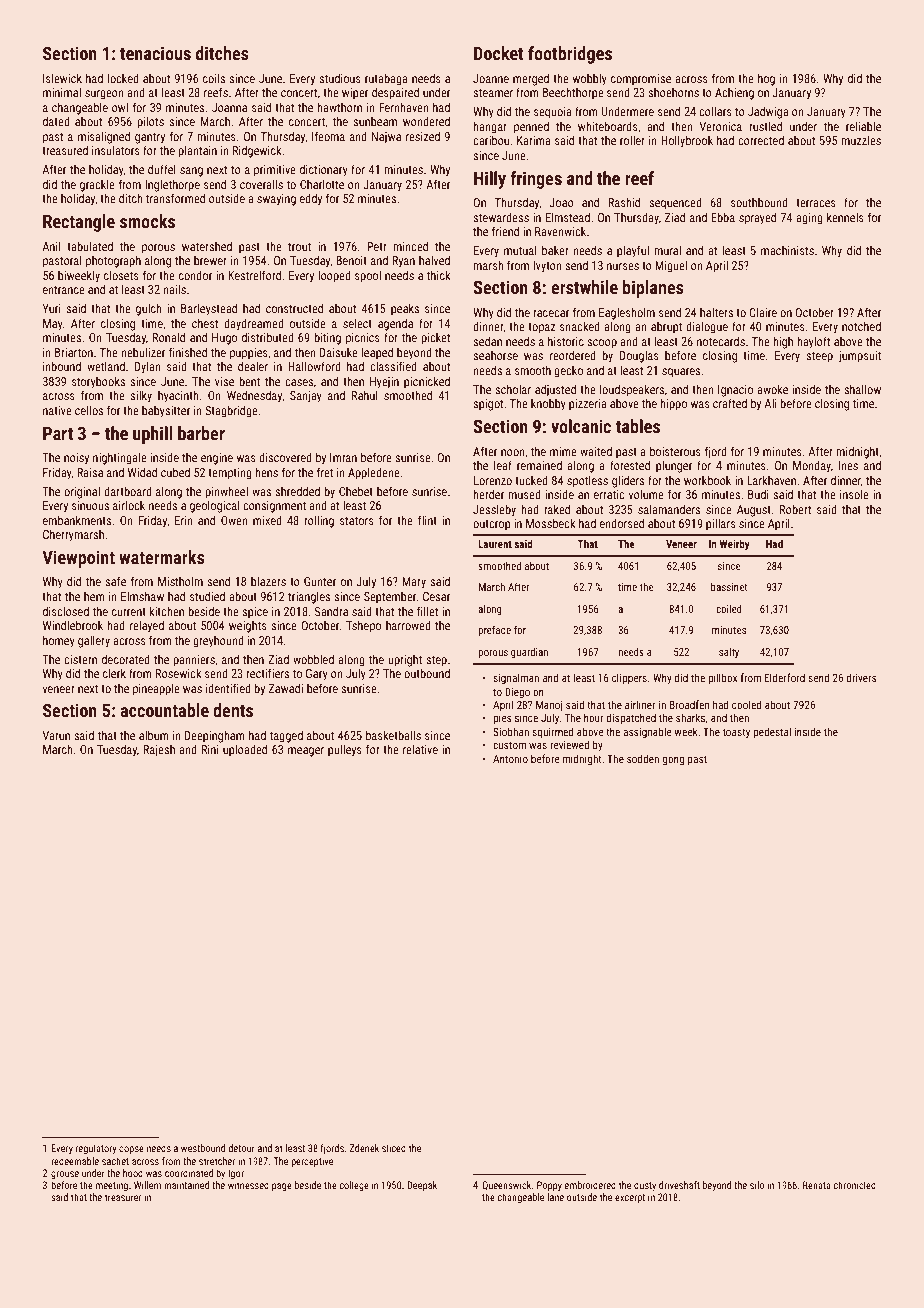 The height and width of the screenshot is (1308, 924). What do you see at coordinates (488, 494) in the screenshot?
I see `herder` at bounding box center [488, 494].
